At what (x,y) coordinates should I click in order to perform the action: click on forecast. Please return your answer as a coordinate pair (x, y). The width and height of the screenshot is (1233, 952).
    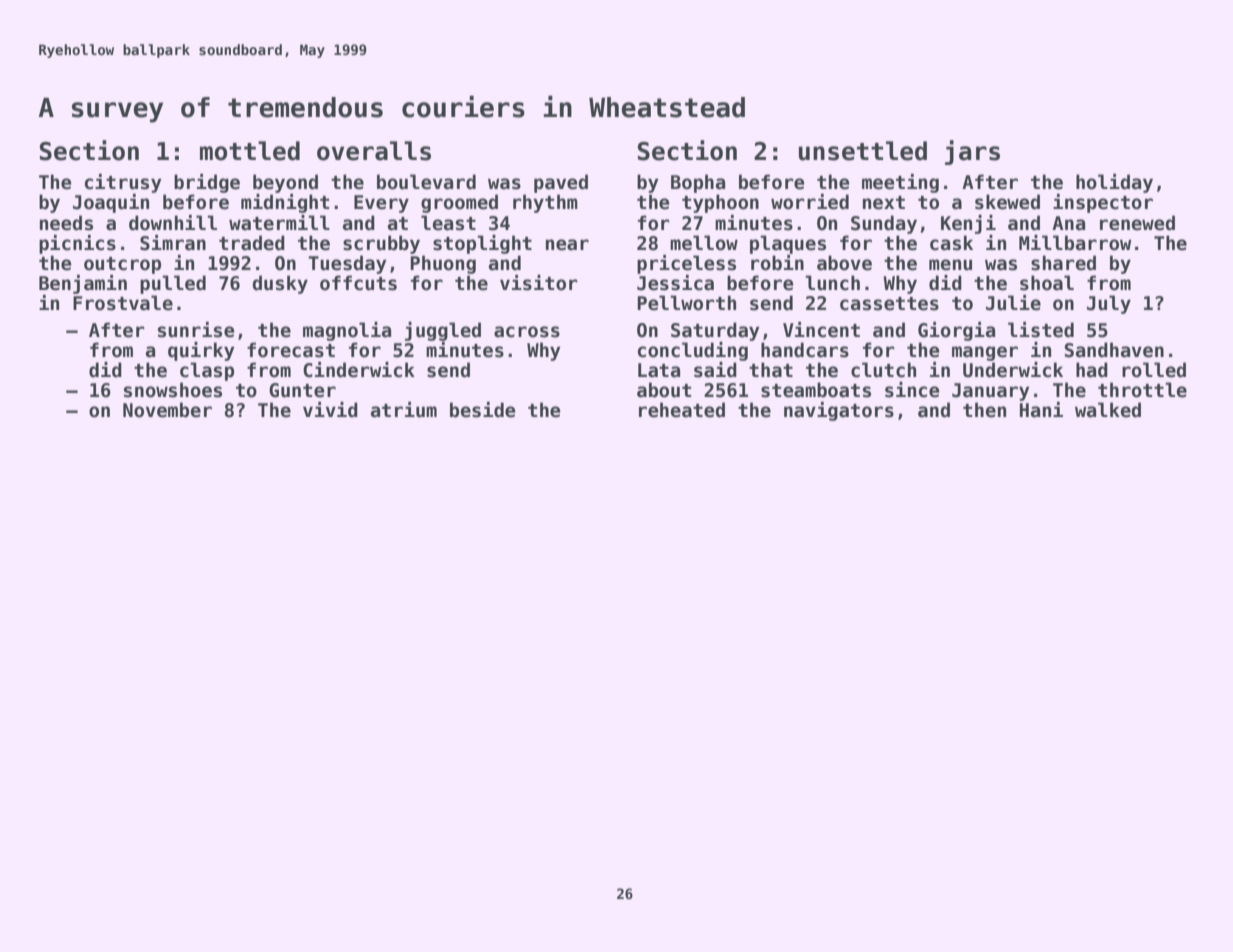
    Looking at the image, I should click on (291, 350).
